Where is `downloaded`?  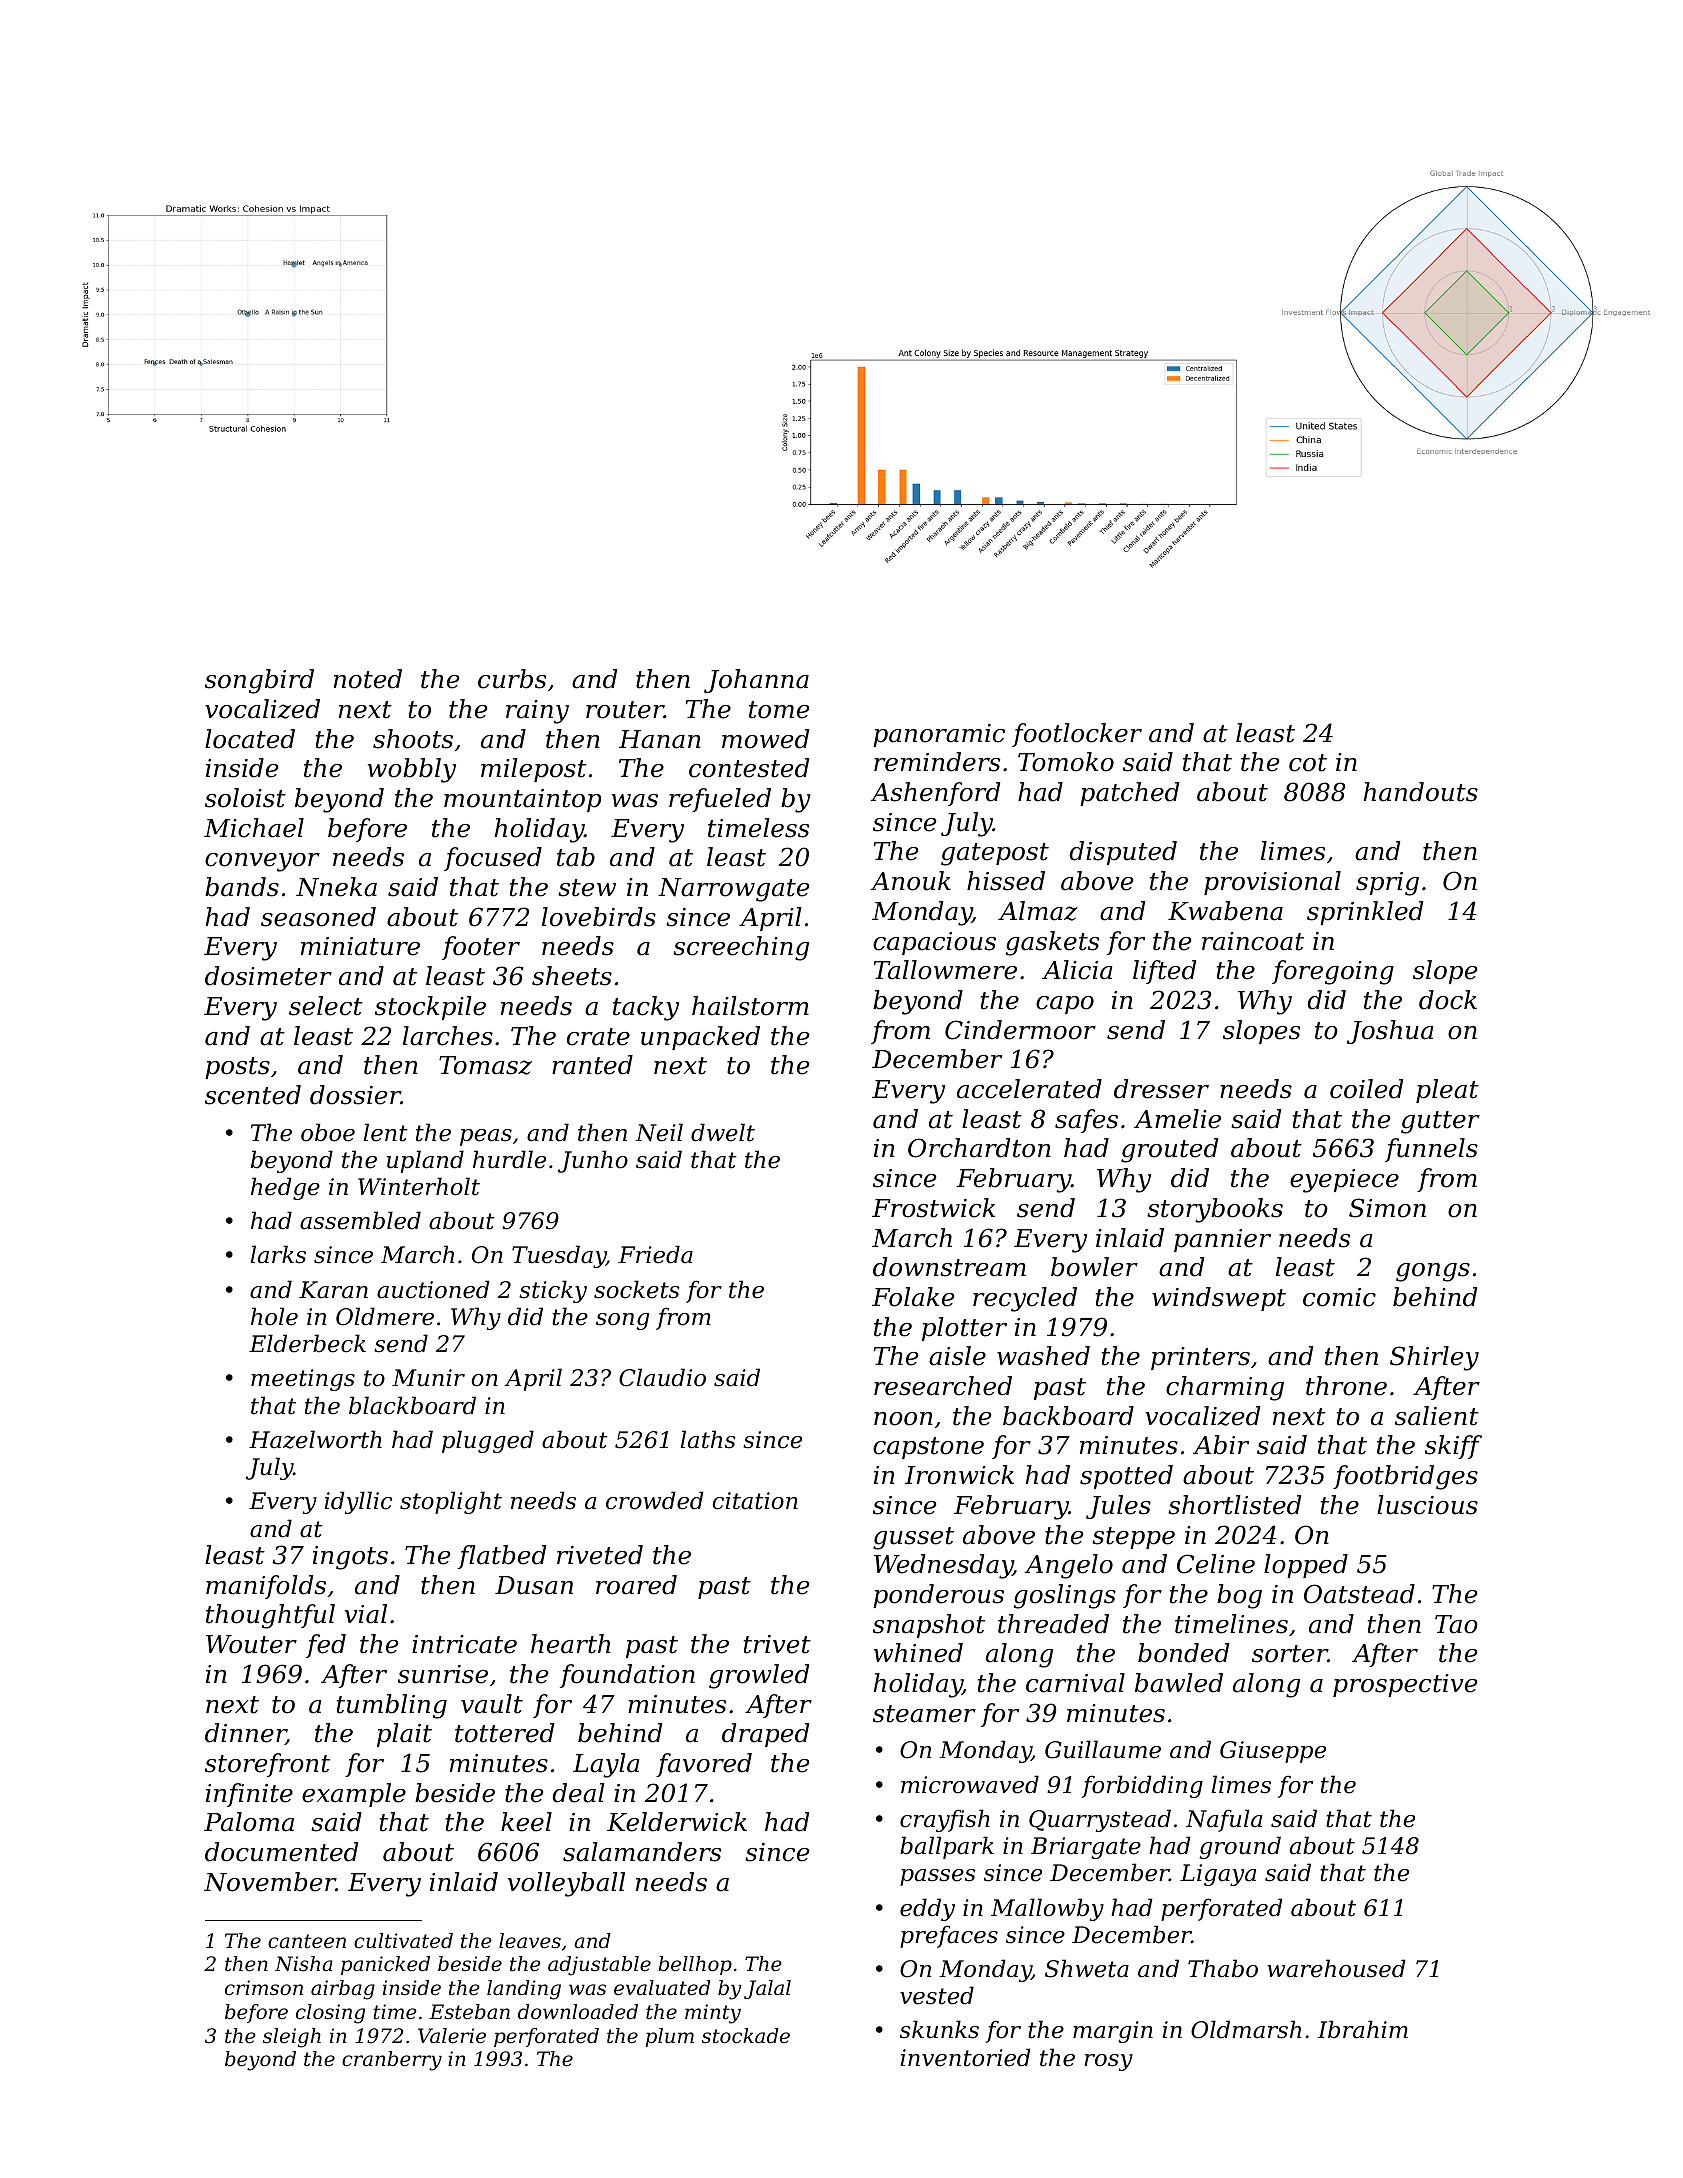
downloaded is located at coordinates (578, 2012).
